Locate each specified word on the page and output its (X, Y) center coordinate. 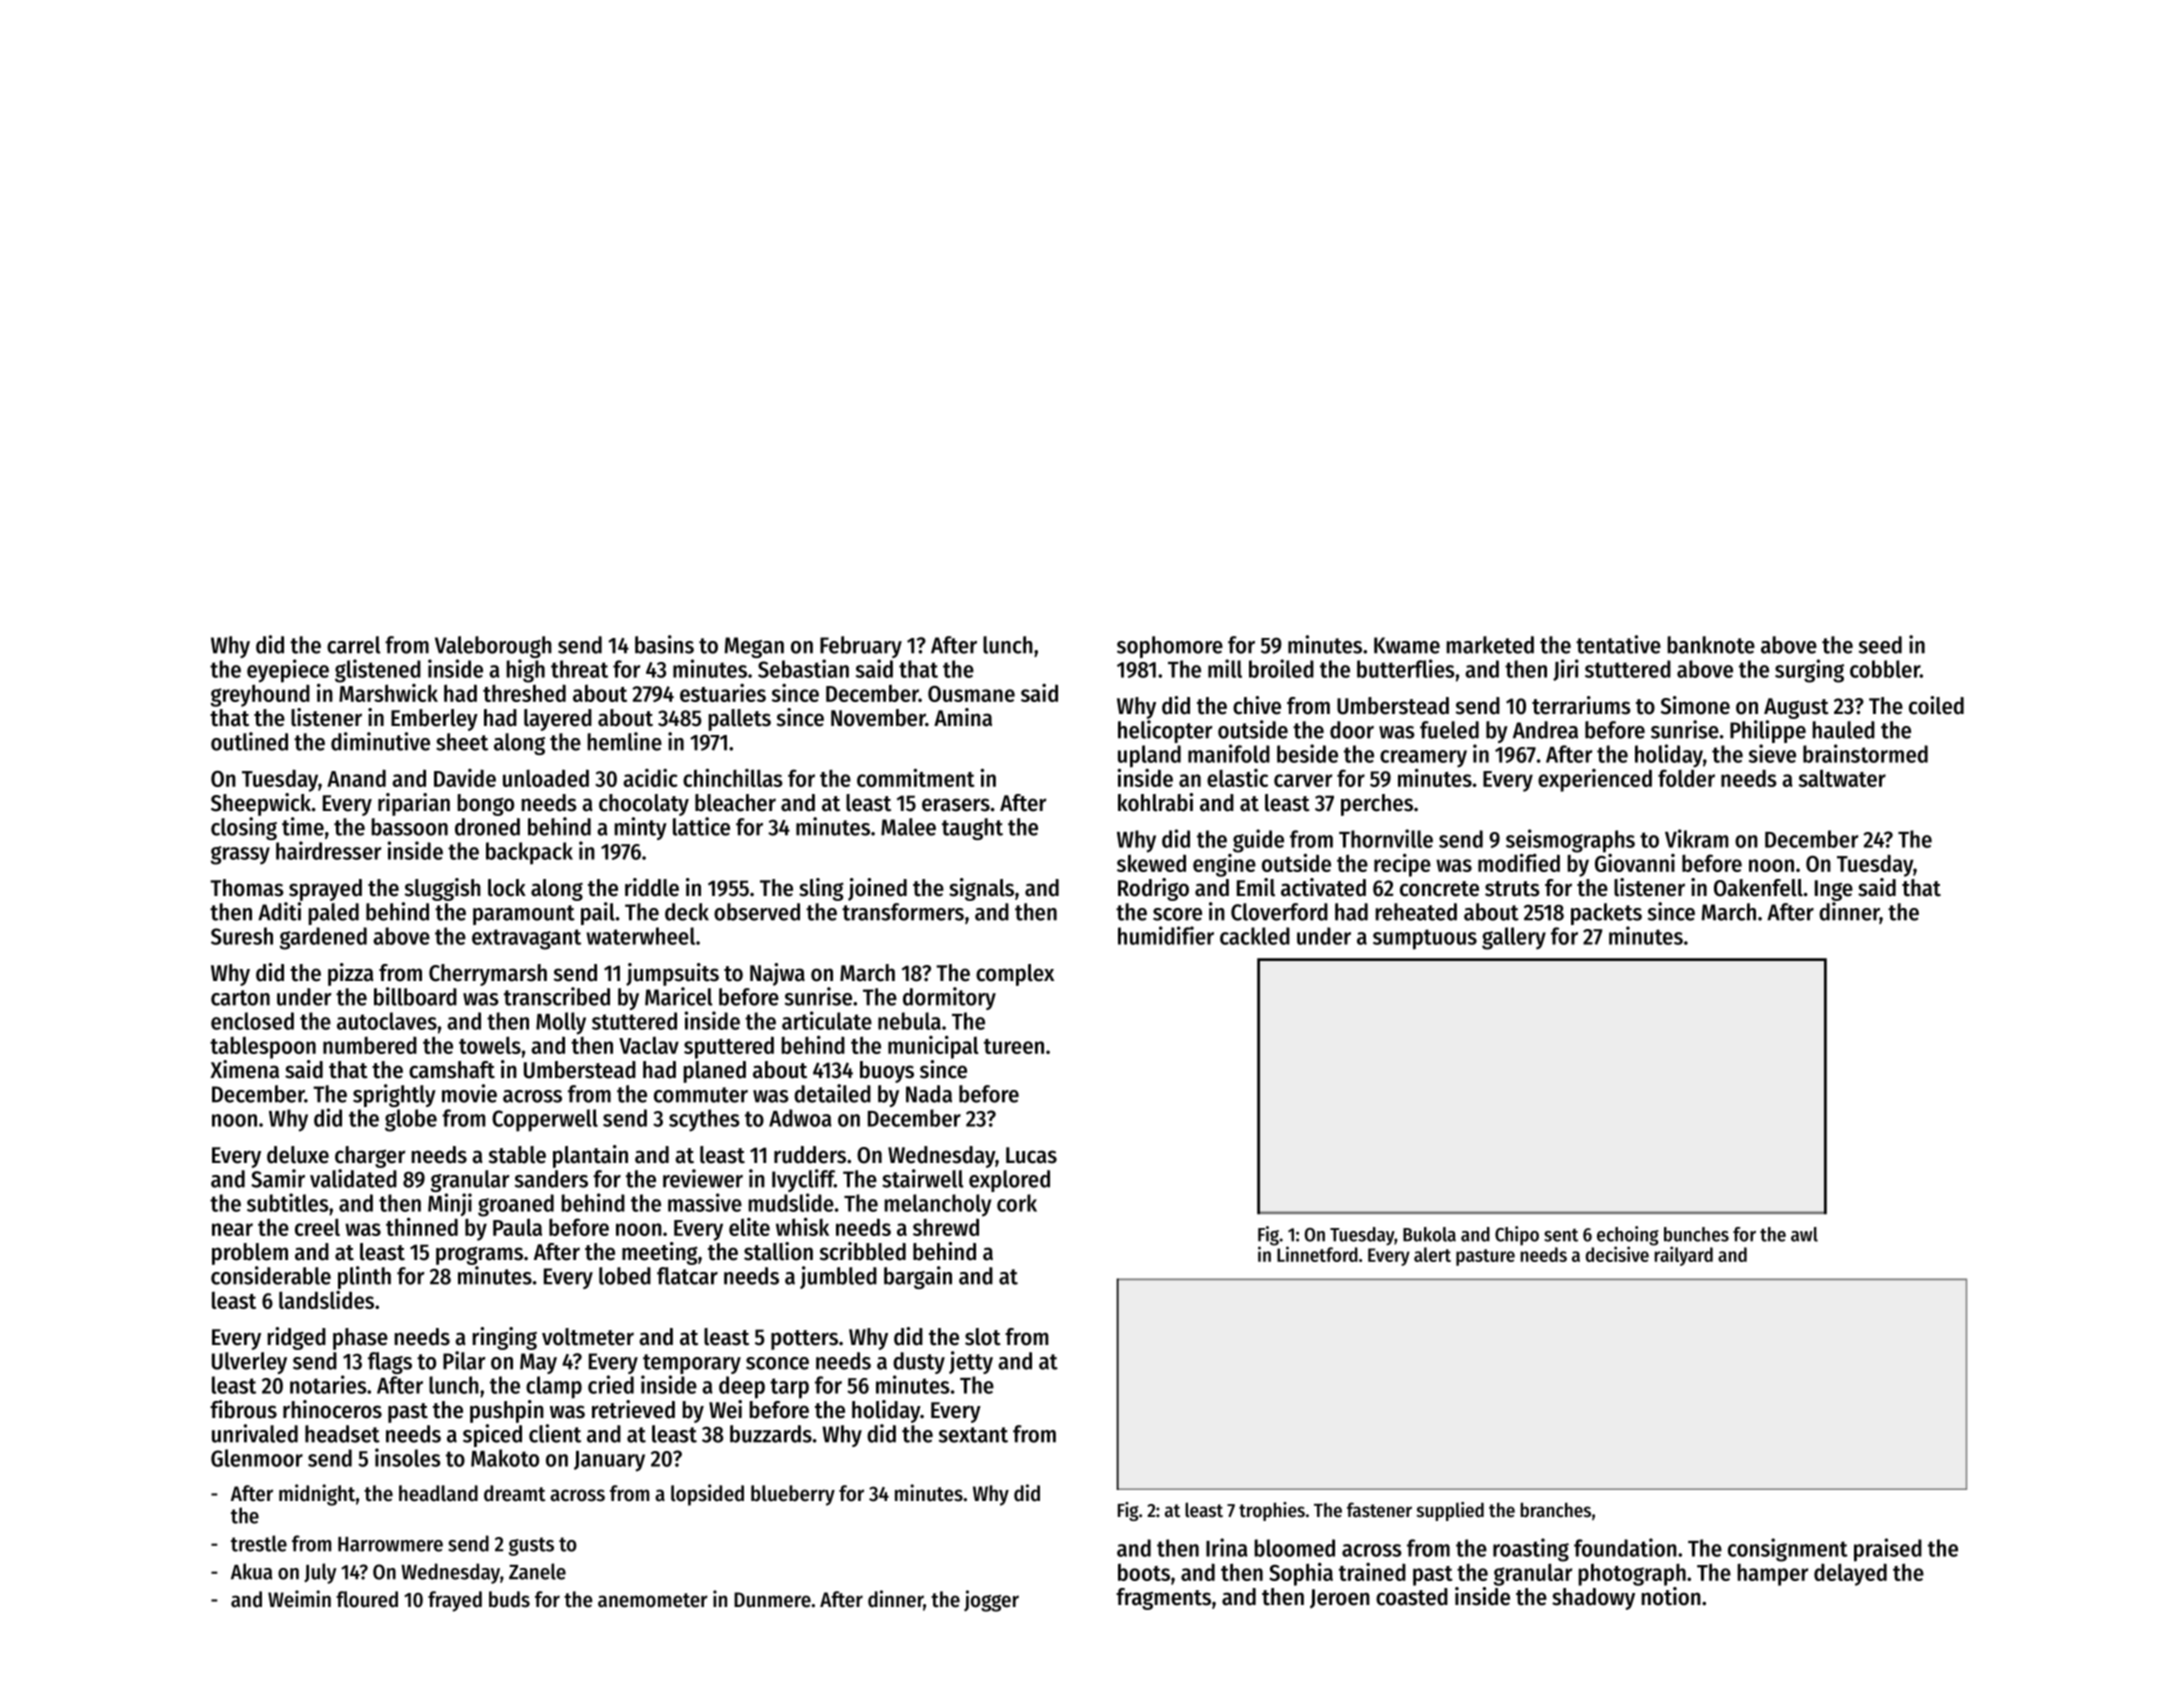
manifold (1229, 753)
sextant (973, 1435)
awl (1804, 1234)
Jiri (1566, 670)
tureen (1014, 1046)
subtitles (288, 1202)
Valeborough (493, 647)
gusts (531, 1546)
